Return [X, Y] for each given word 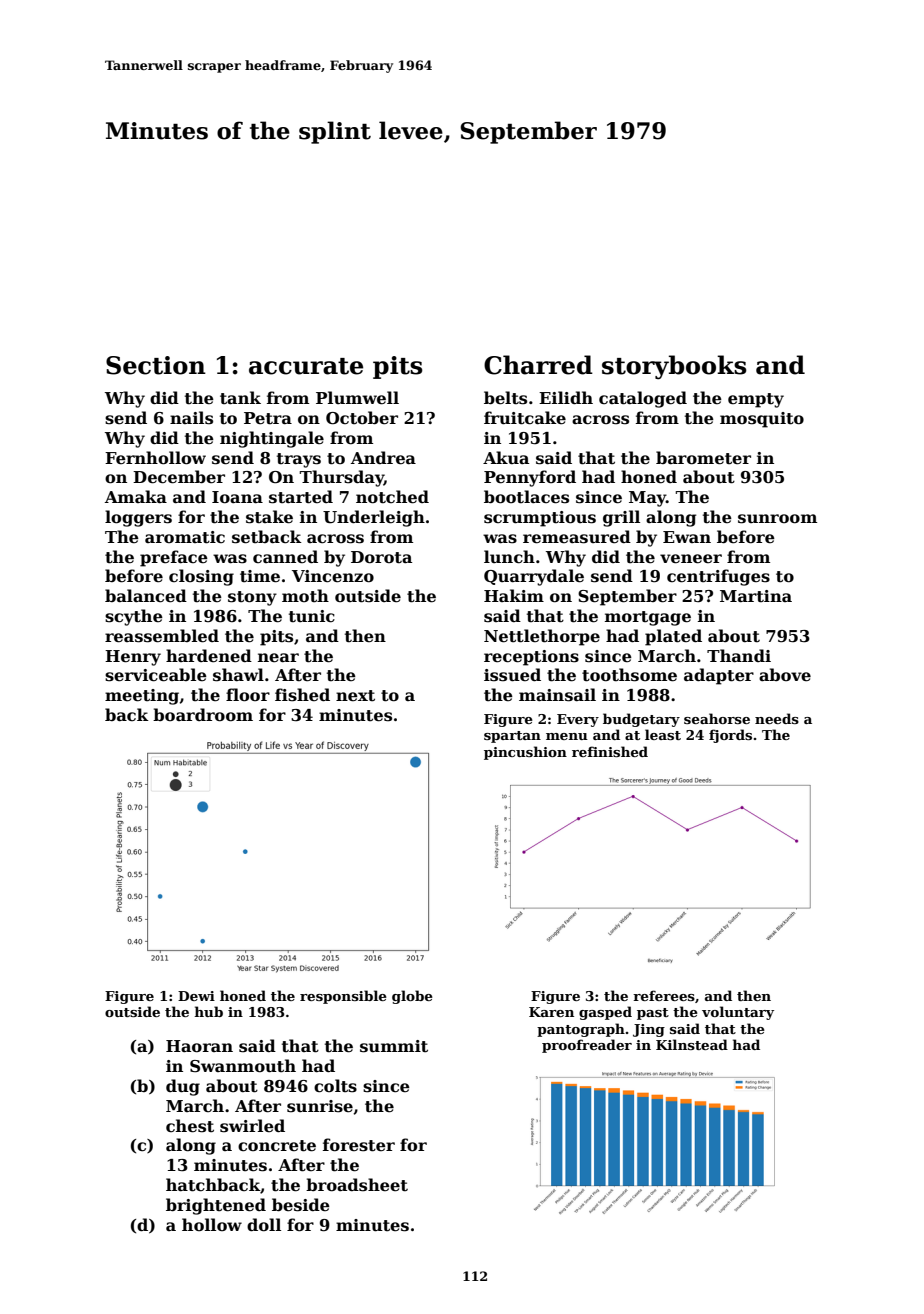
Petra [268, 418]
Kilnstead [692, 1044]
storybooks [674, 367]
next [355, 696]
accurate [306, 366]
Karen [551, 1012]
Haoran [199, 1046]
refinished [610, 751]
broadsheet [357, 1185]
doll [264, 1225]
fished [302, 695]
